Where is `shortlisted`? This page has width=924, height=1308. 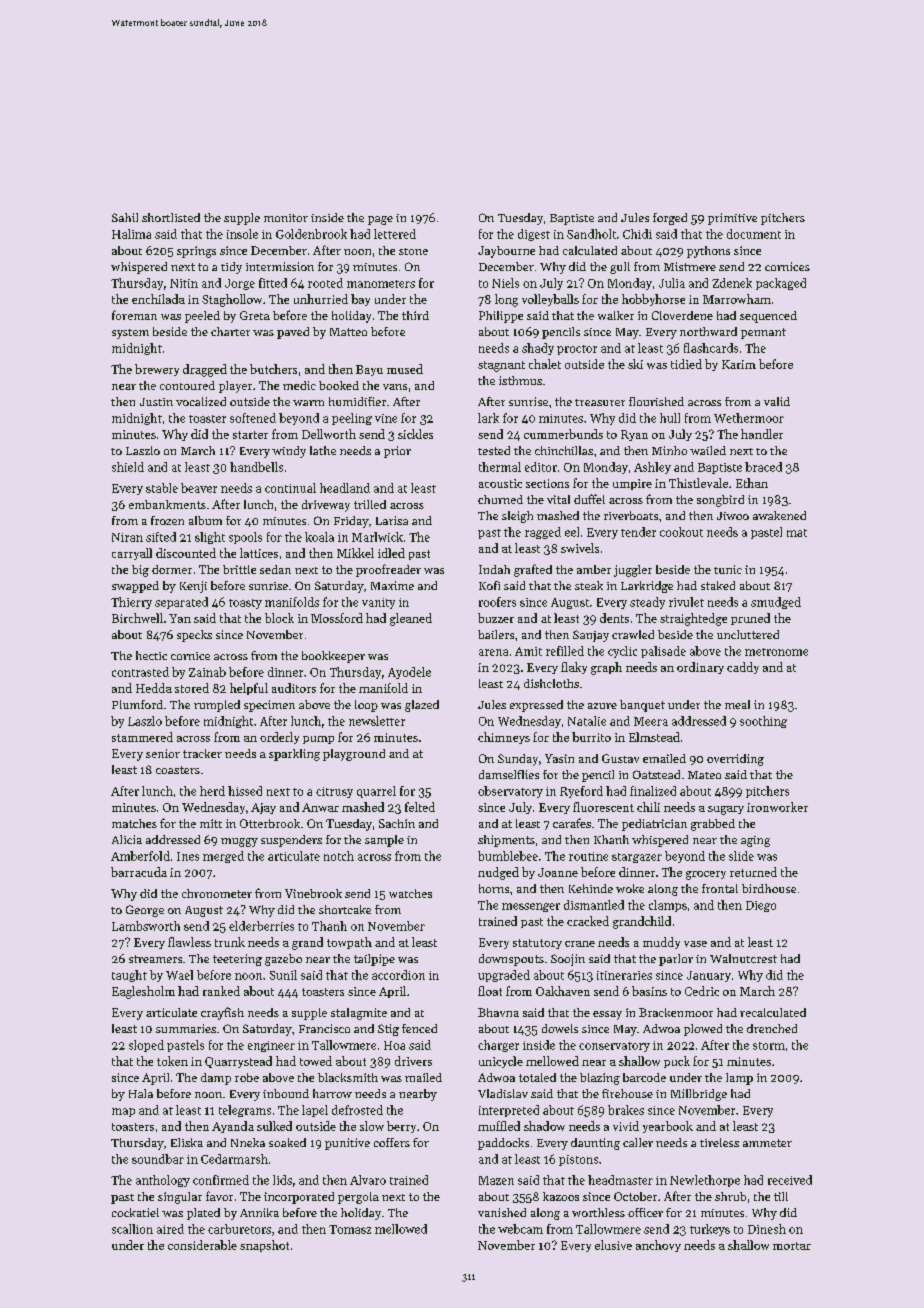
shortlisted is located at coordinates (171, 217).
